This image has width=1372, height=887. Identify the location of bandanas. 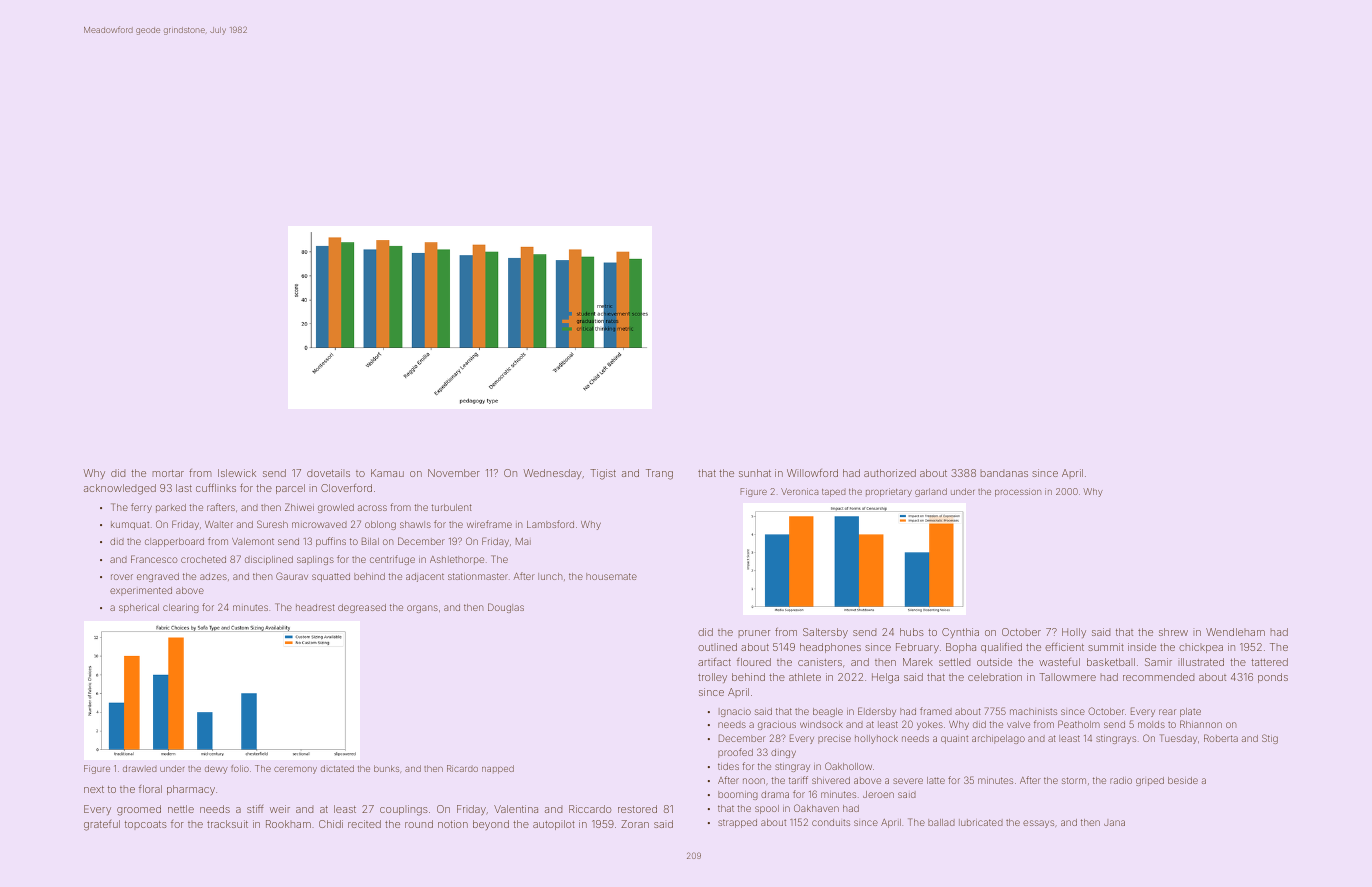
(1004, 473).
